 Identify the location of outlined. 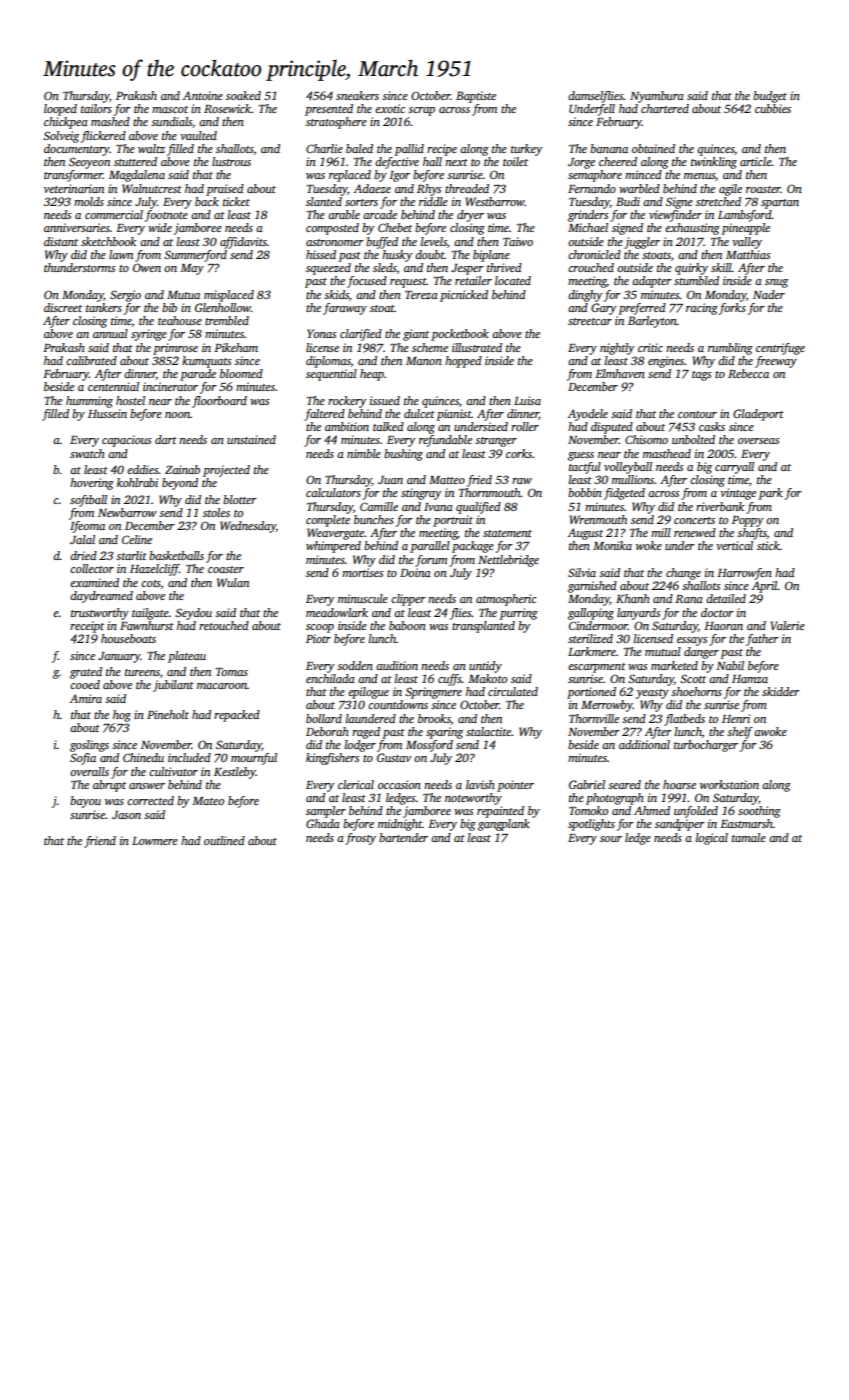
(224, 840).
